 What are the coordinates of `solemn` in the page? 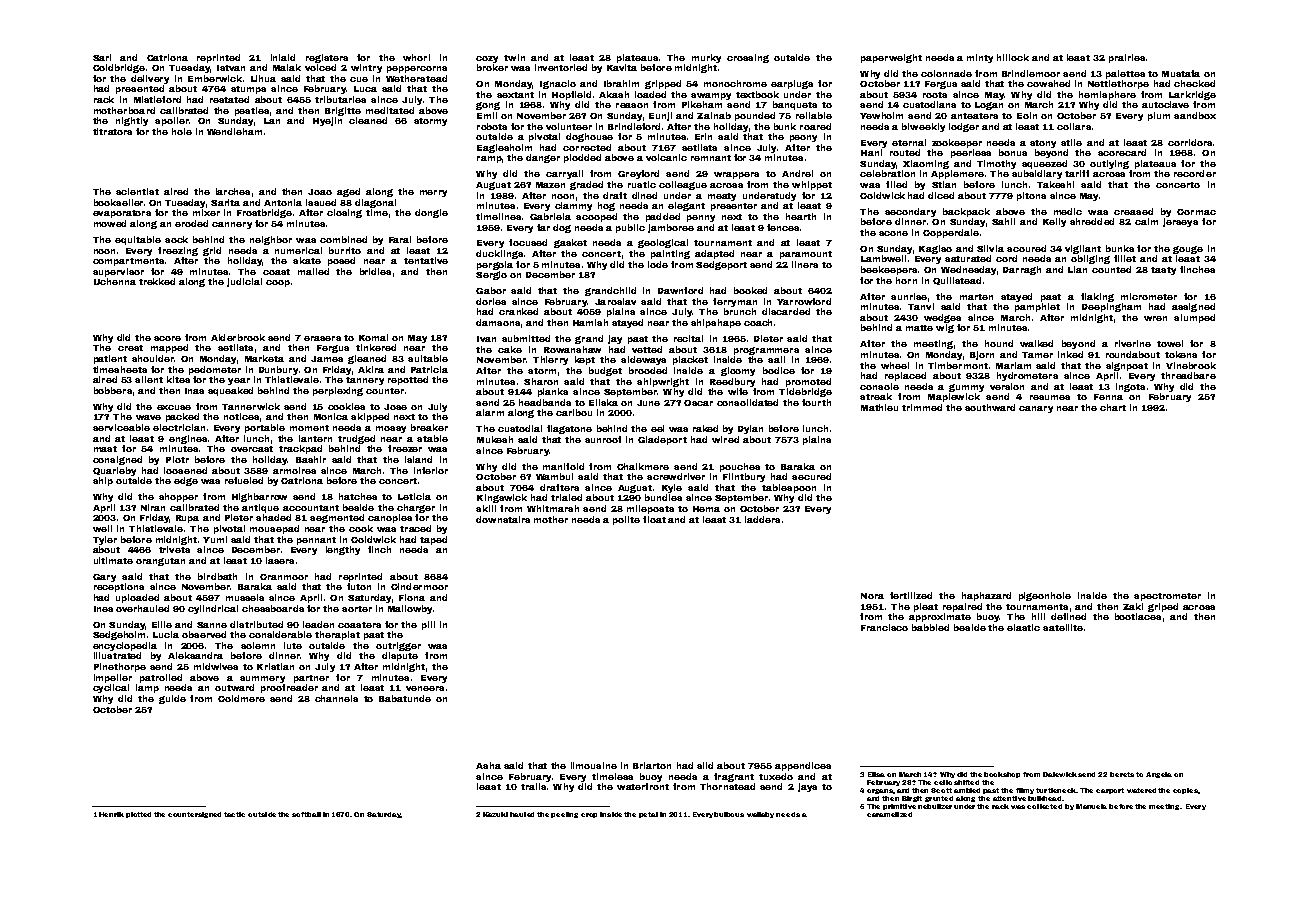 It's located at (258, 645).
